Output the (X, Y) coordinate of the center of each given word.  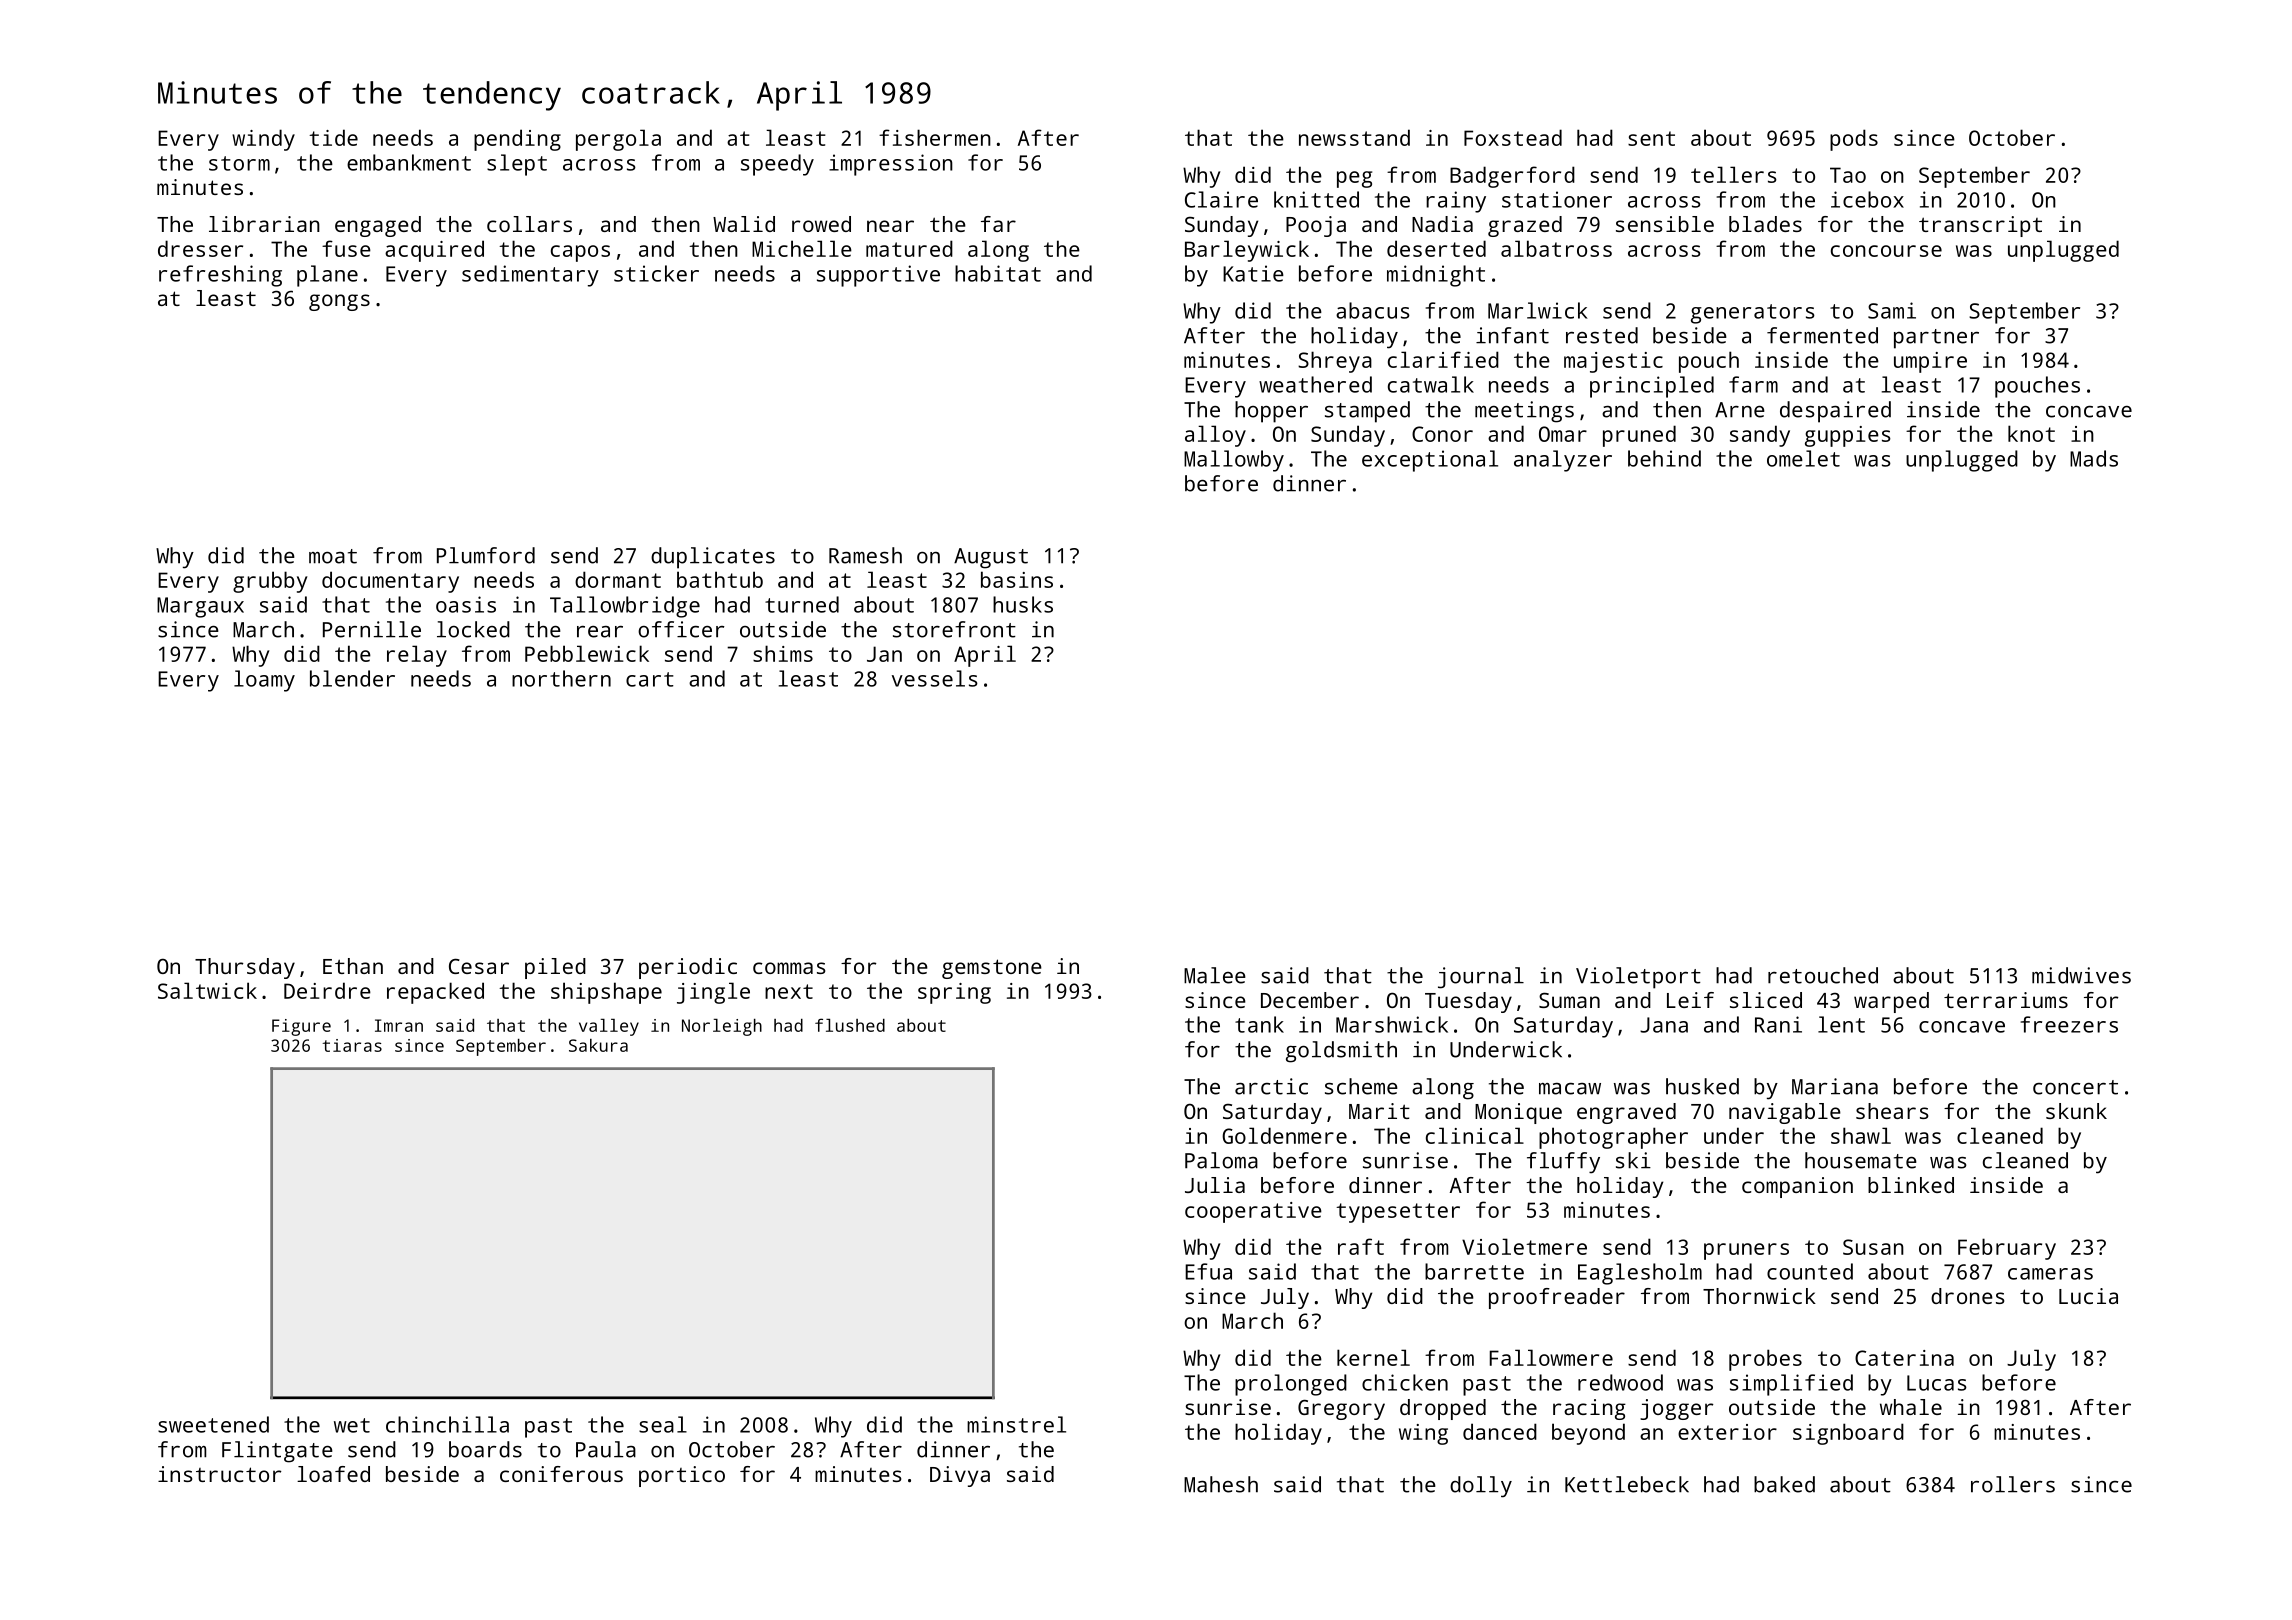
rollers (2013, 1484)
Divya (960, 1476)
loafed (333, 1474)
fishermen (935, 137)
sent (1651, 138)
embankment (409, 162)
